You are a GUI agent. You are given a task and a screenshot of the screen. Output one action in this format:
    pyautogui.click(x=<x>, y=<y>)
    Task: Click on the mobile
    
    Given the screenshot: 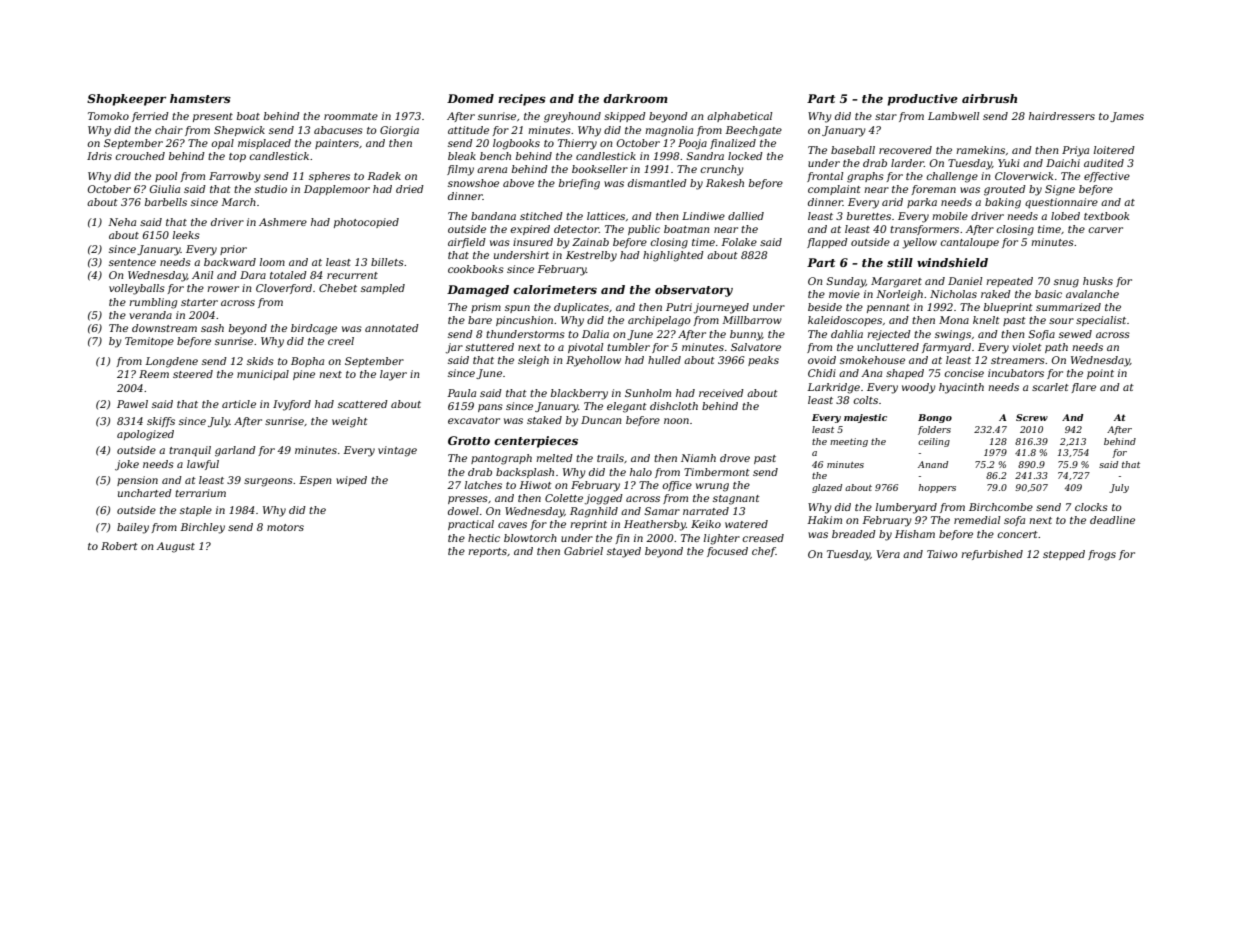 What is the action you would take?
    pyautogui.click(x=950, y=216)
